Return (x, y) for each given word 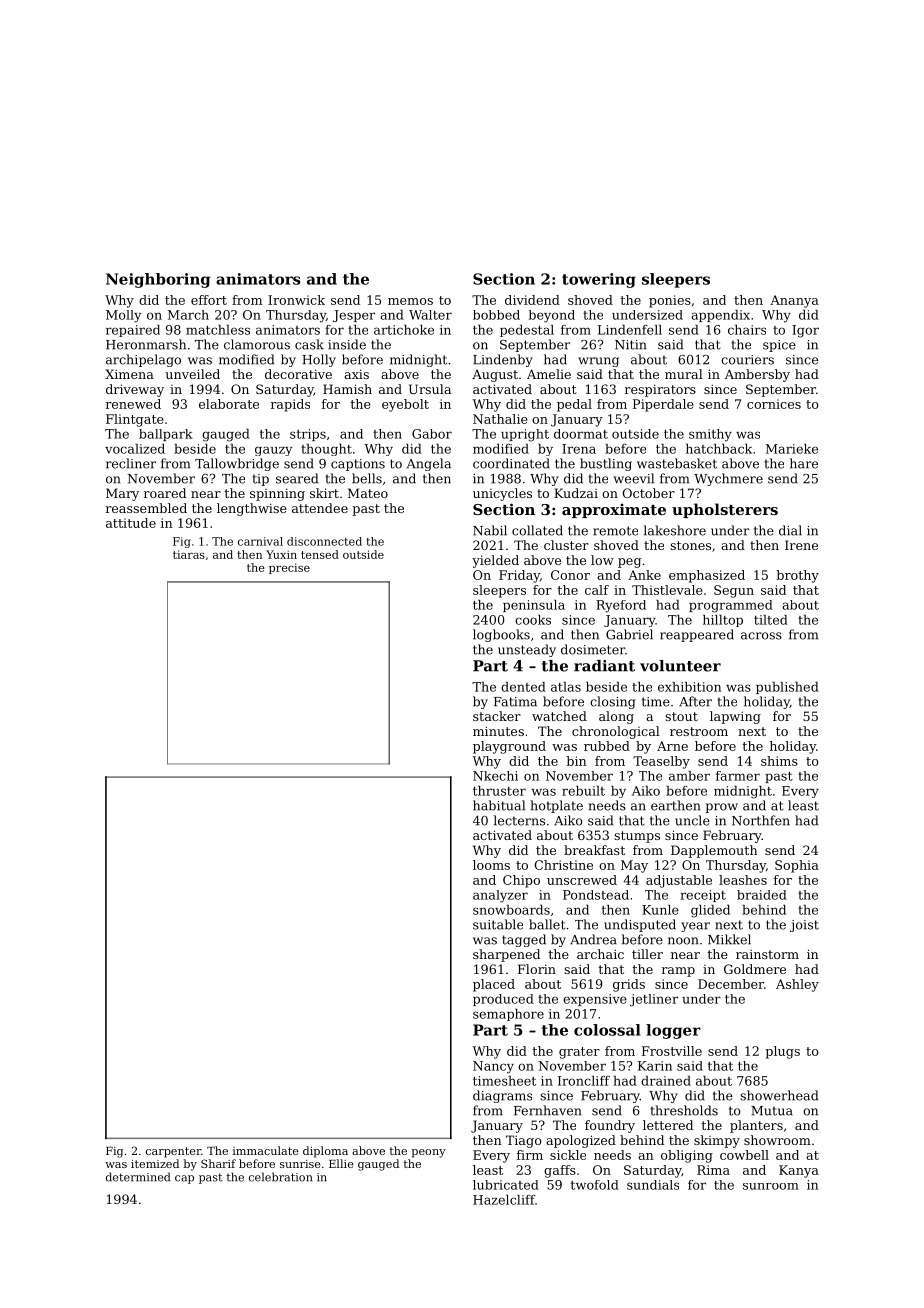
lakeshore (675, 530)
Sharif (218, 1163)
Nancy (493, 1067)
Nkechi (495, 776)
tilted (771, 620)
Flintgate (135, 420)
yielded (495, 561)
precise (289, 568)
